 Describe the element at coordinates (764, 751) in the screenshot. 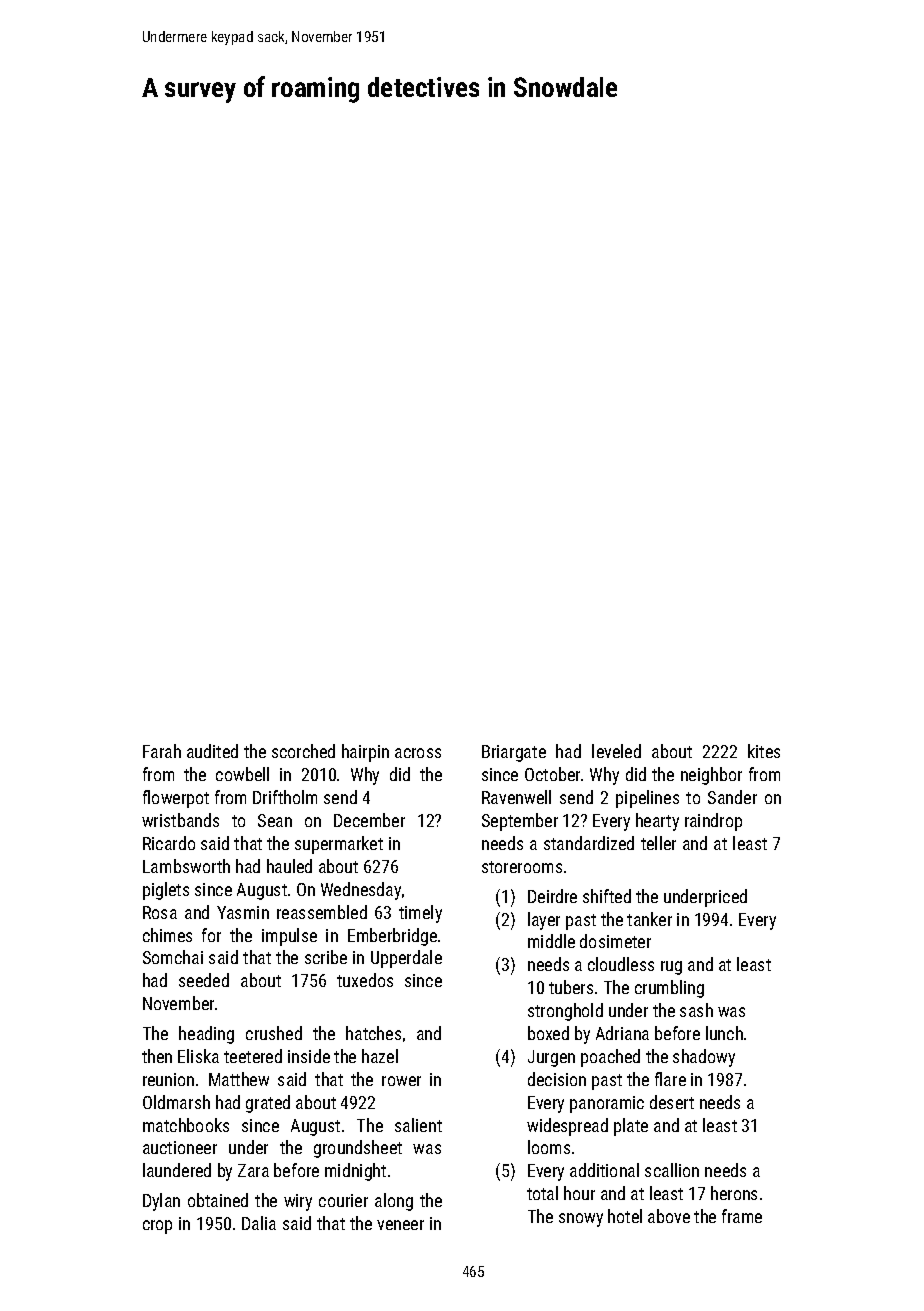

I see `kites` at that location.
